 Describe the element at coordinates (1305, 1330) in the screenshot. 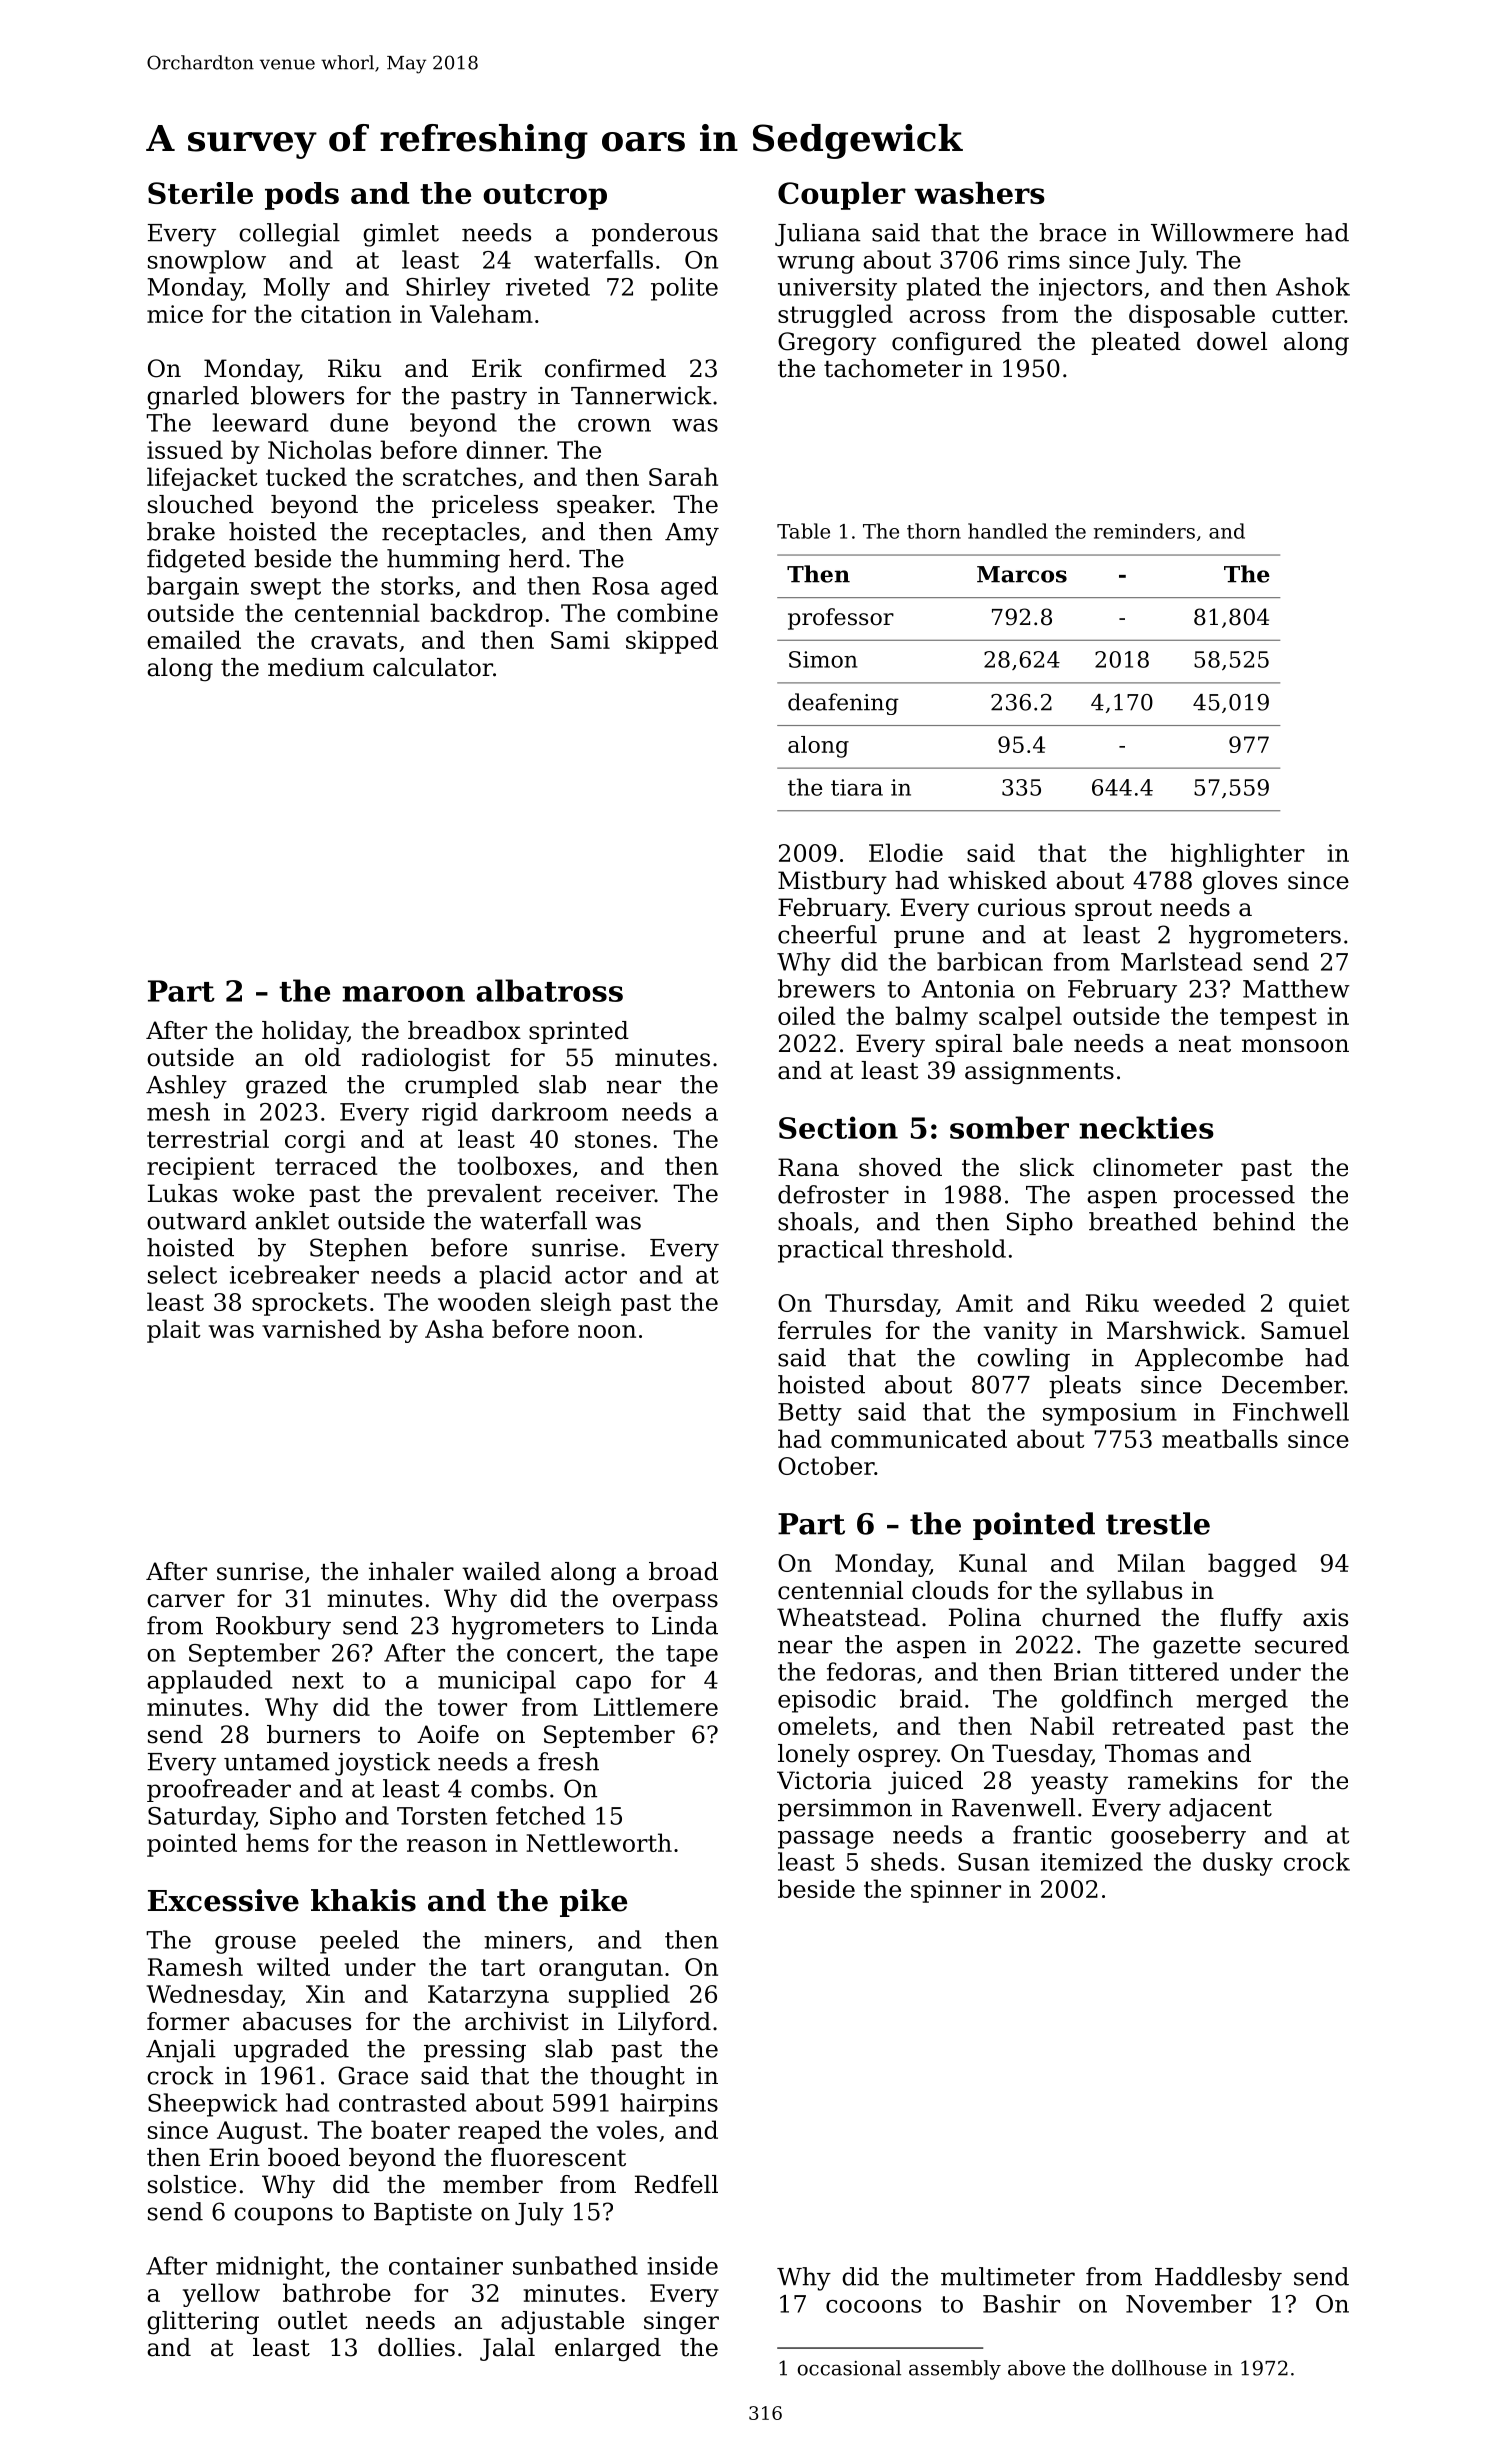

I see `Samuel` at that location.
